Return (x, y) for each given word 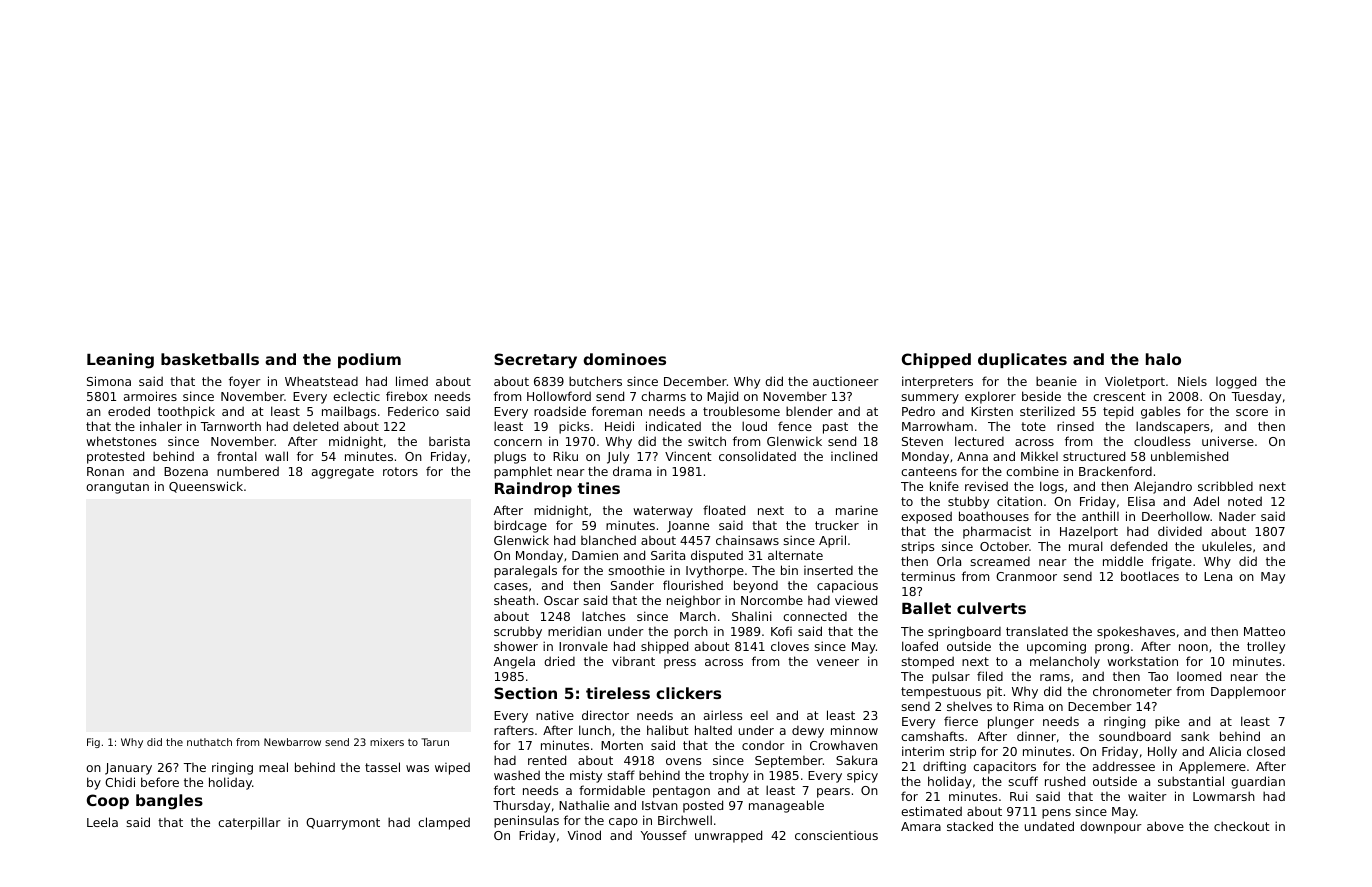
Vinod (584, 835)
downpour (1111, 827)
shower (516, 646)
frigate (1172, 562)
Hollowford (559, 396)
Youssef (664, 835)
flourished (693, 585)
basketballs (210, 359)
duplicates (1022, 360)
